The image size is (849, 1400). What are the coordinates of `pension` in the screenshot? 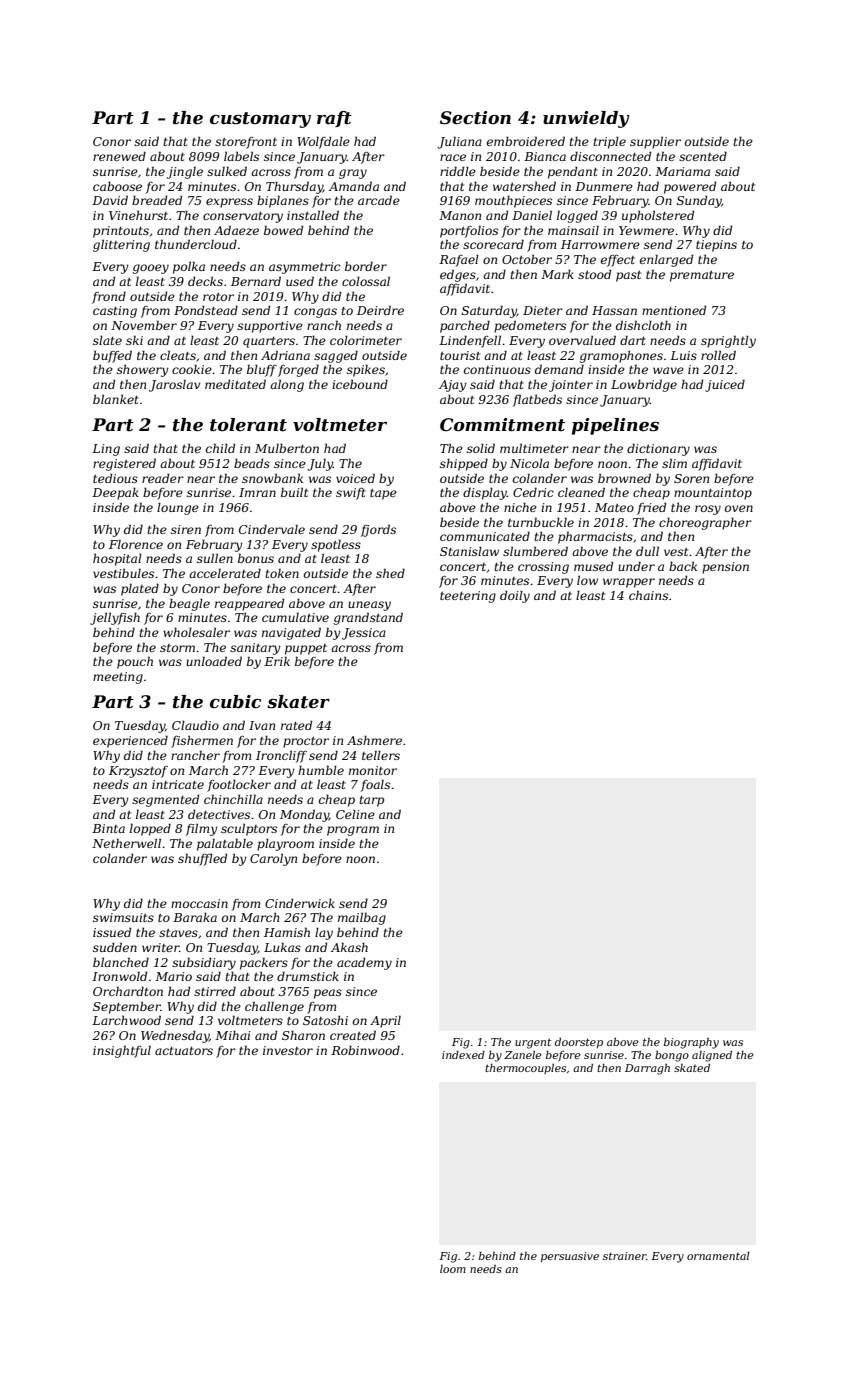 It's located at (725, 568).
